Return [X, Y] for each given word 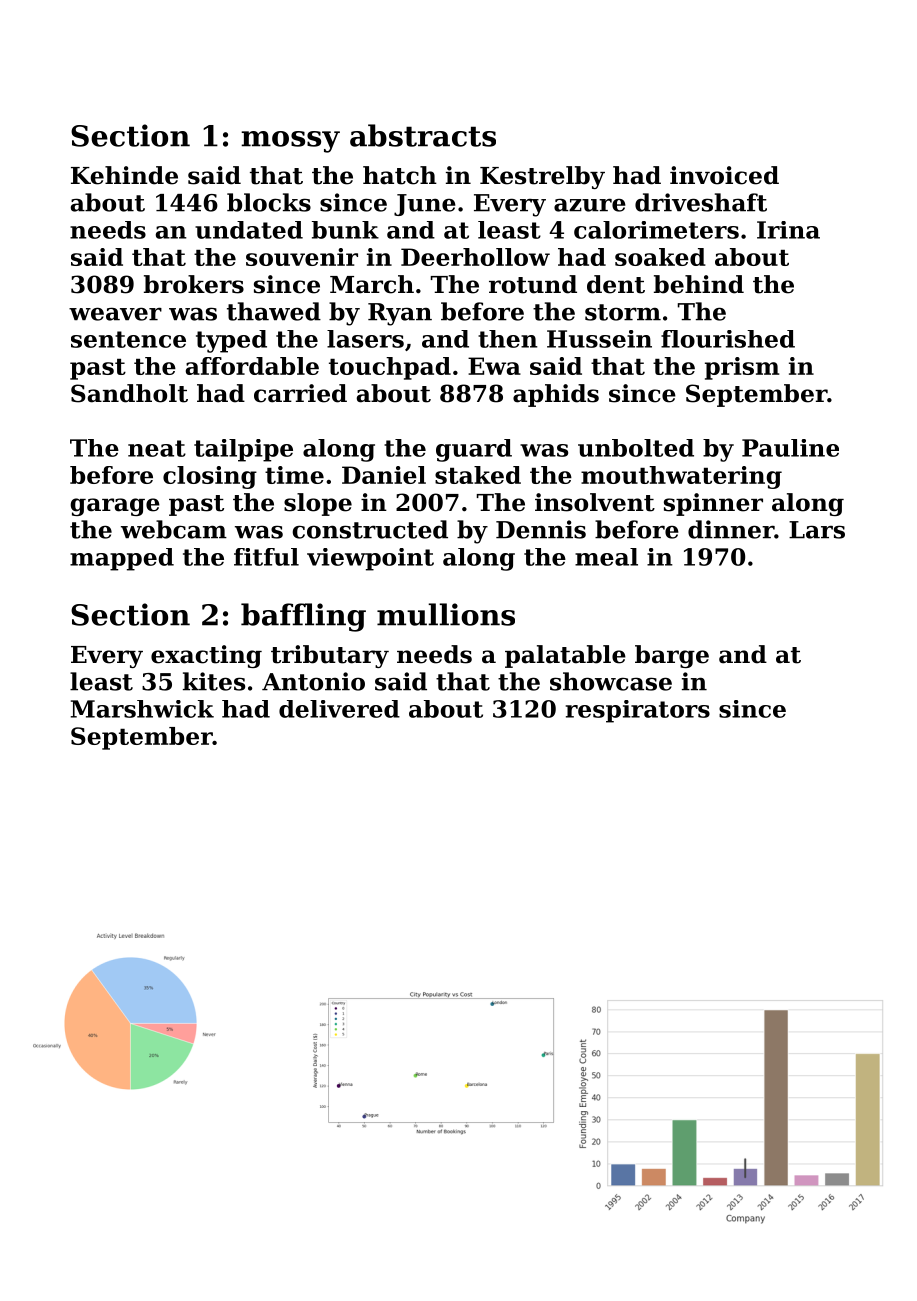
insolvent [595, 502]
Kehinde [124, 175]
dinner [731, 529]
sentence [128, 339]
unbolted [636, 448]
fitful [266, 557]
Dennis [541, 529]
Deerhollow [475, 257]
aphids [556, 395]
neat [157, 448]
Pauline [790, 448]
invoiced [724, 175]
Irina [788, 230]
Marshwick [142, 709]
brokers [194, 284]
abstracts [423, 135]
